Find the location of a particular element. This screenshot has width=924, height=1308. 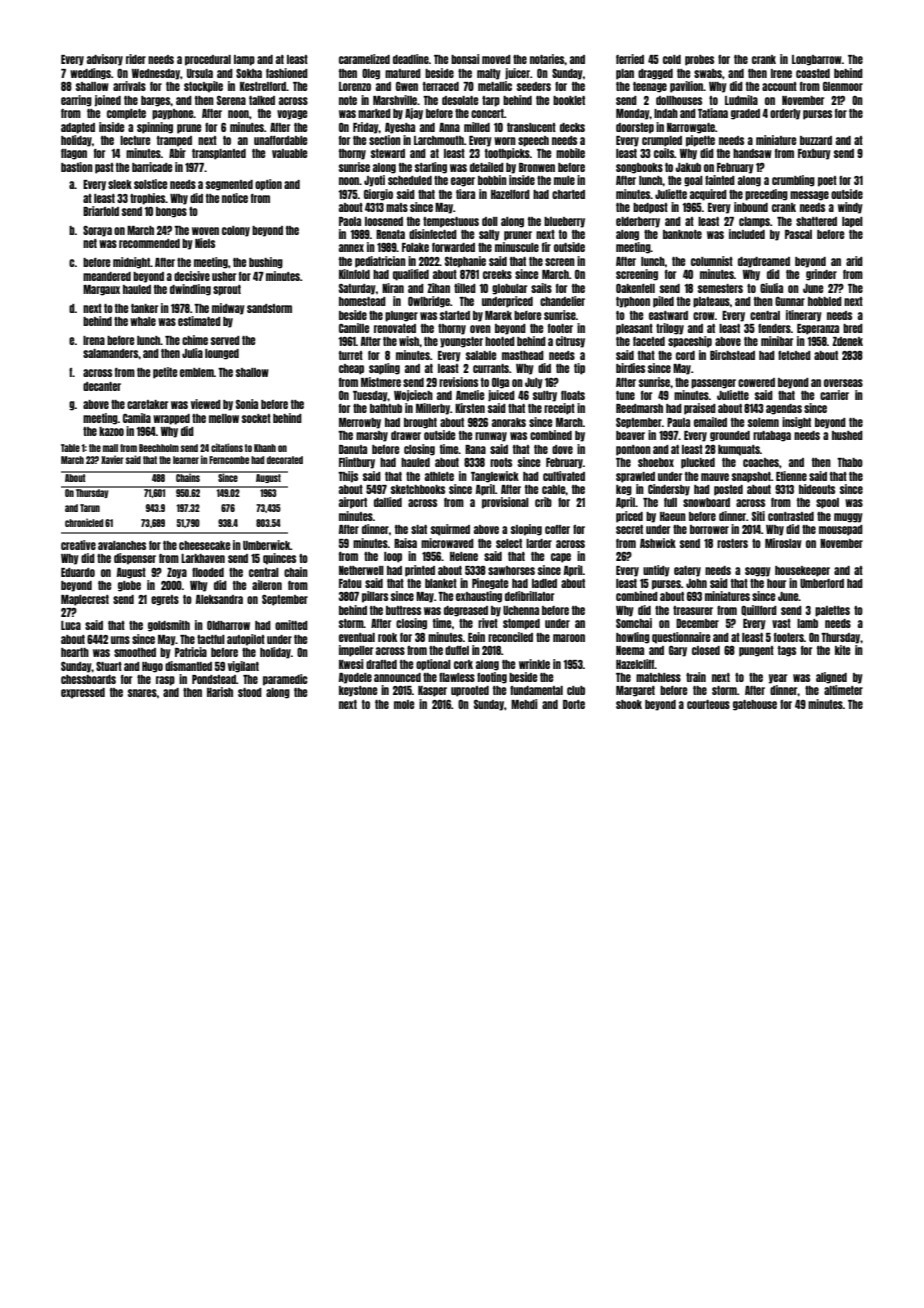

arid is located at coordinates (854, 261).
